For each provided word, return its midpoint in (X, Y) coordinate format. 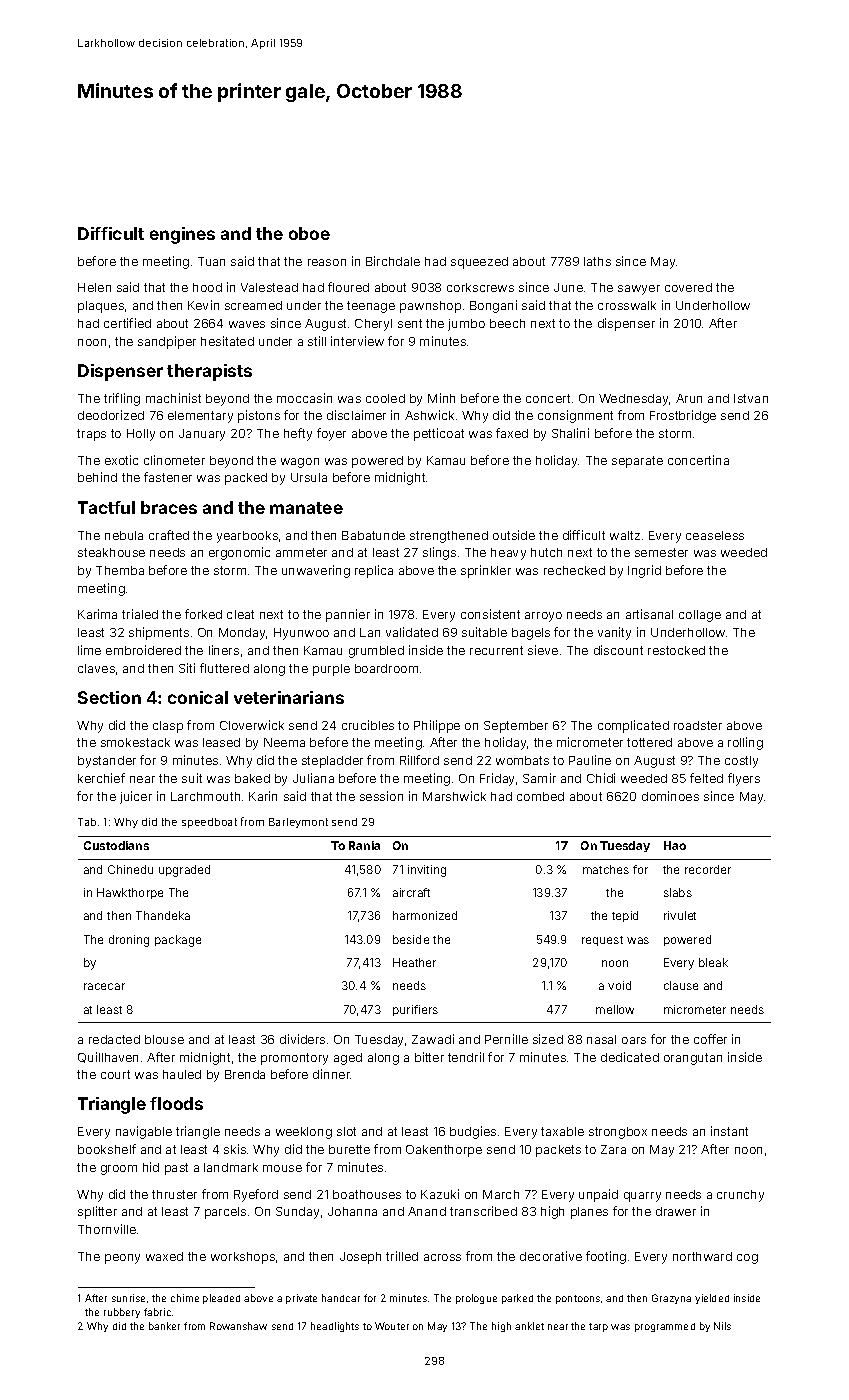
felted (706, 778)
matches (606, 869)
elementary (200, 417)
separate (637, 462)
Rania (364, 845)
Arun (689, 398)
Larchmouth (205, 796)
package (178, 941)
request (602, 941)
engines (182, 235)
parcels (225, 1213)
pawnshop (430, 307)
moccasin (304, 398)
